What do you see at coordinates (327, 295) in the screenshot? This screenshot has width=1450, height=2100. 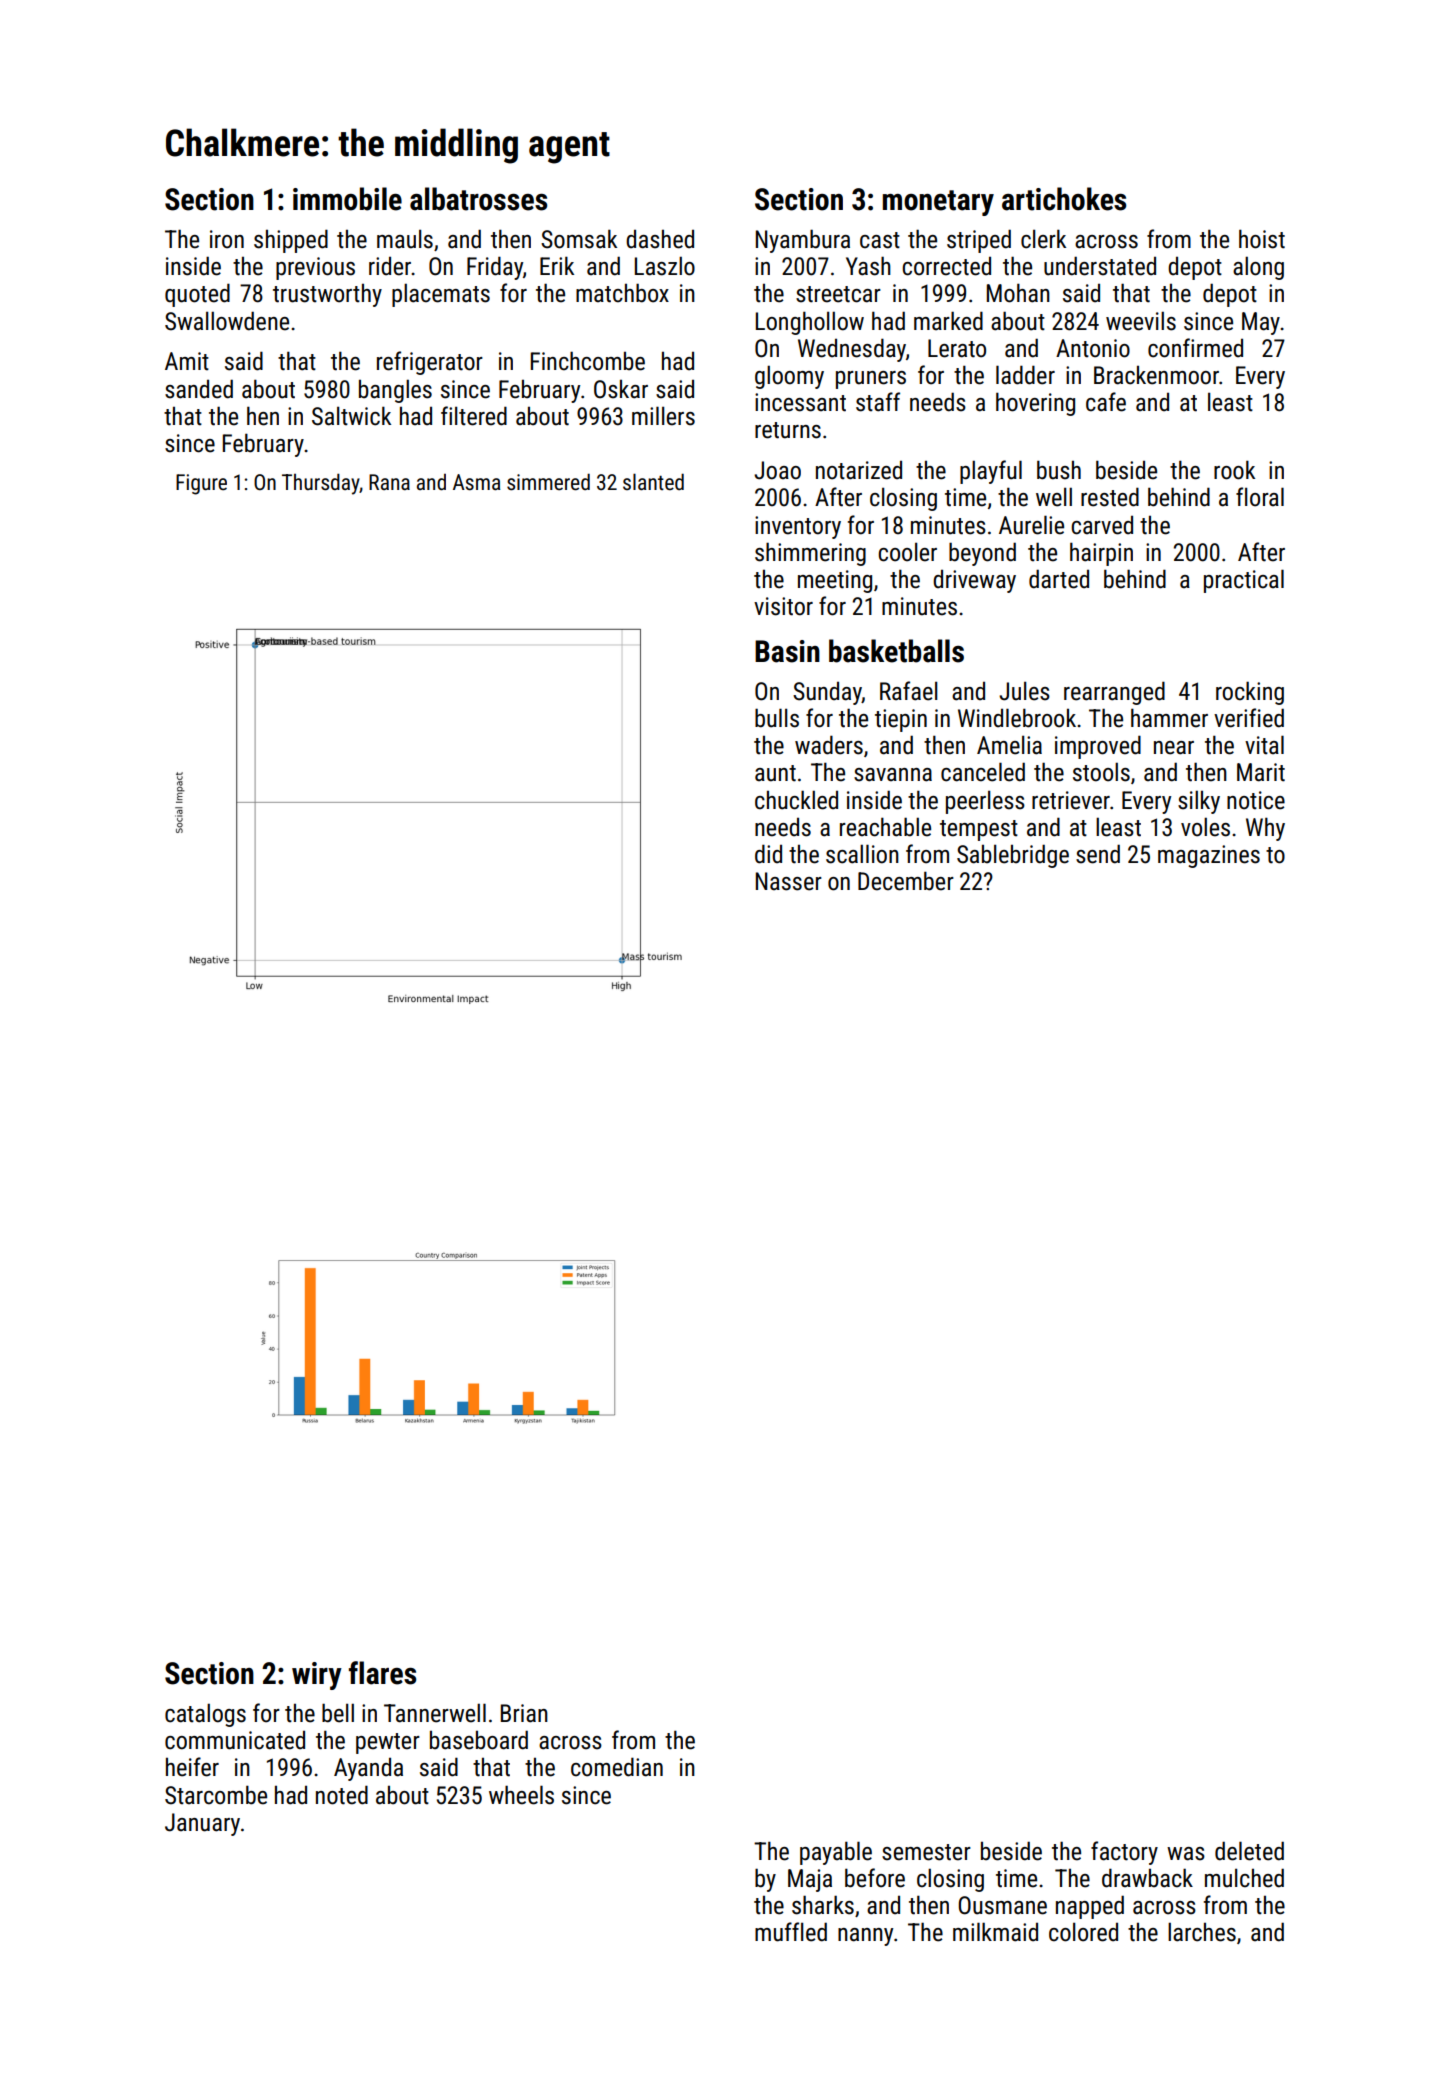 I see `trustworthy` at bounding box center [327, 295].
